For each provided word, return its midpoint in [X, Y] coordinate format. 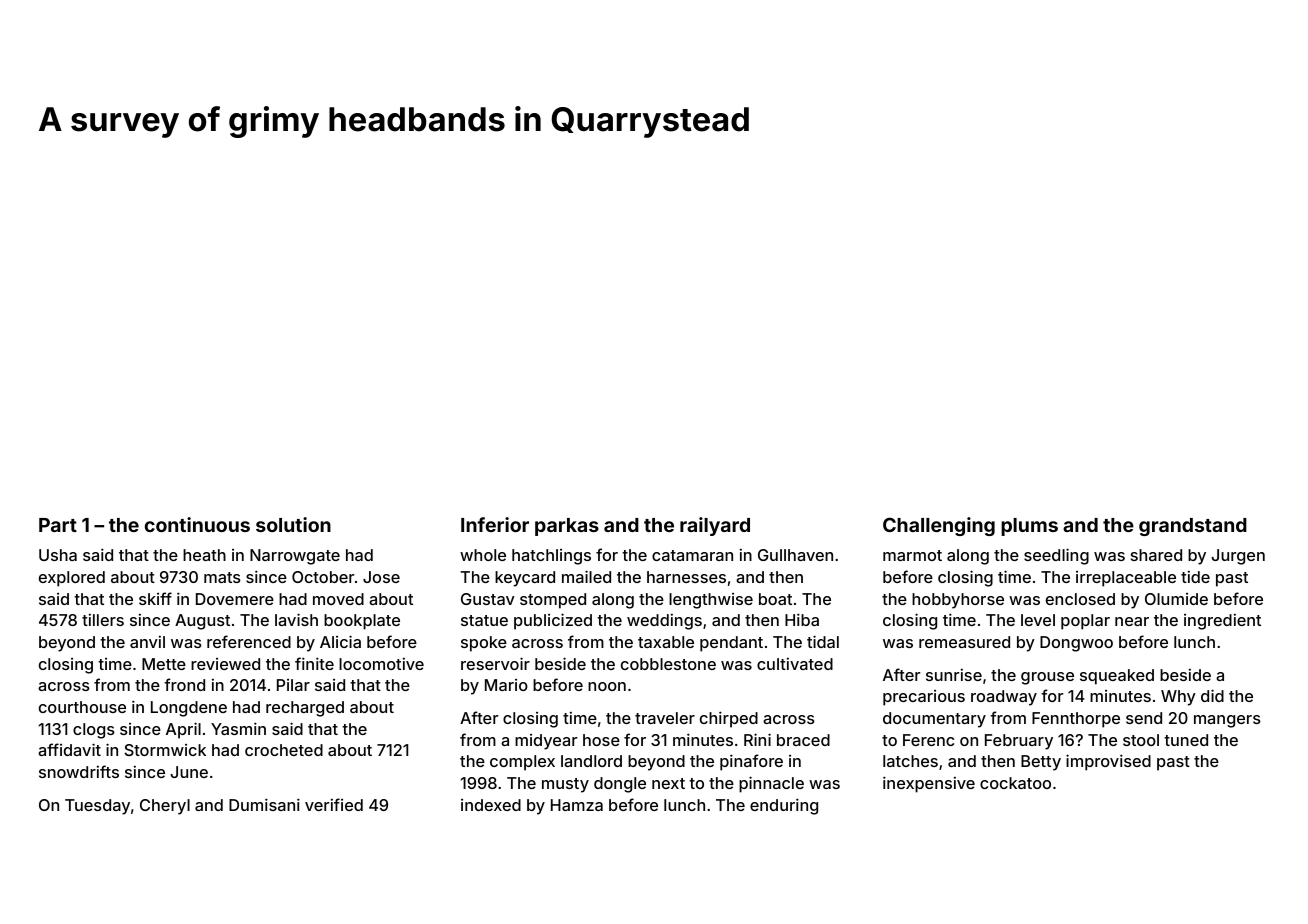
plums [1029, 527]
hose [601, 740]
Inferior [495, 524]
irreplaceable [1126, 579]
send [1144, 718]
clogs [94, 731]
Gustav [488, 599]
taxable [666, 642]
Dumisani [264, 804]
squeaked [1117, 677]
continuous [197, 524]
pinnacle [771, 784]
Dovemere [235, 599]
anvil [147, 642]
